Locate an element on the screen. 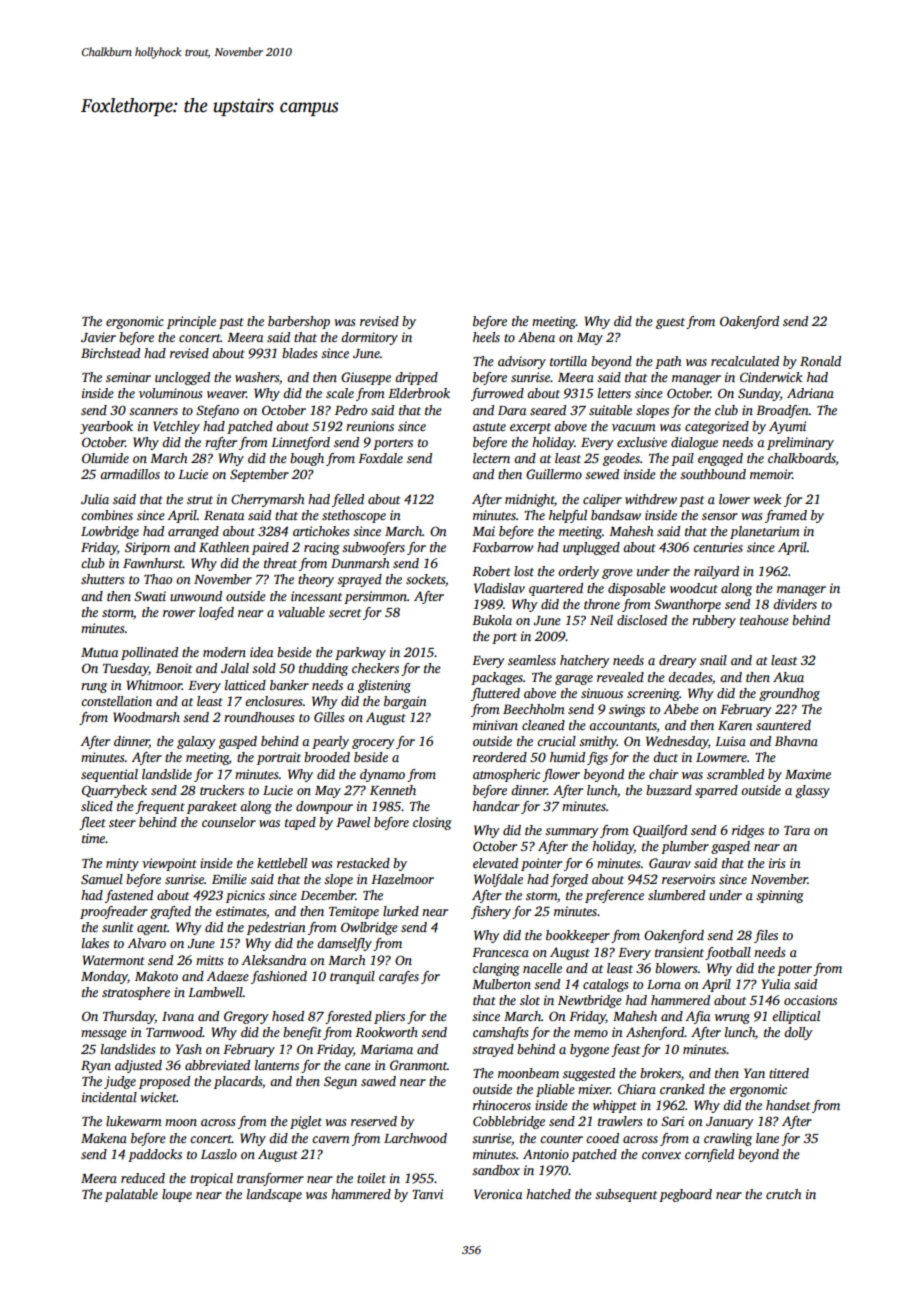  galaxy is located at coordinates (196, 742).
